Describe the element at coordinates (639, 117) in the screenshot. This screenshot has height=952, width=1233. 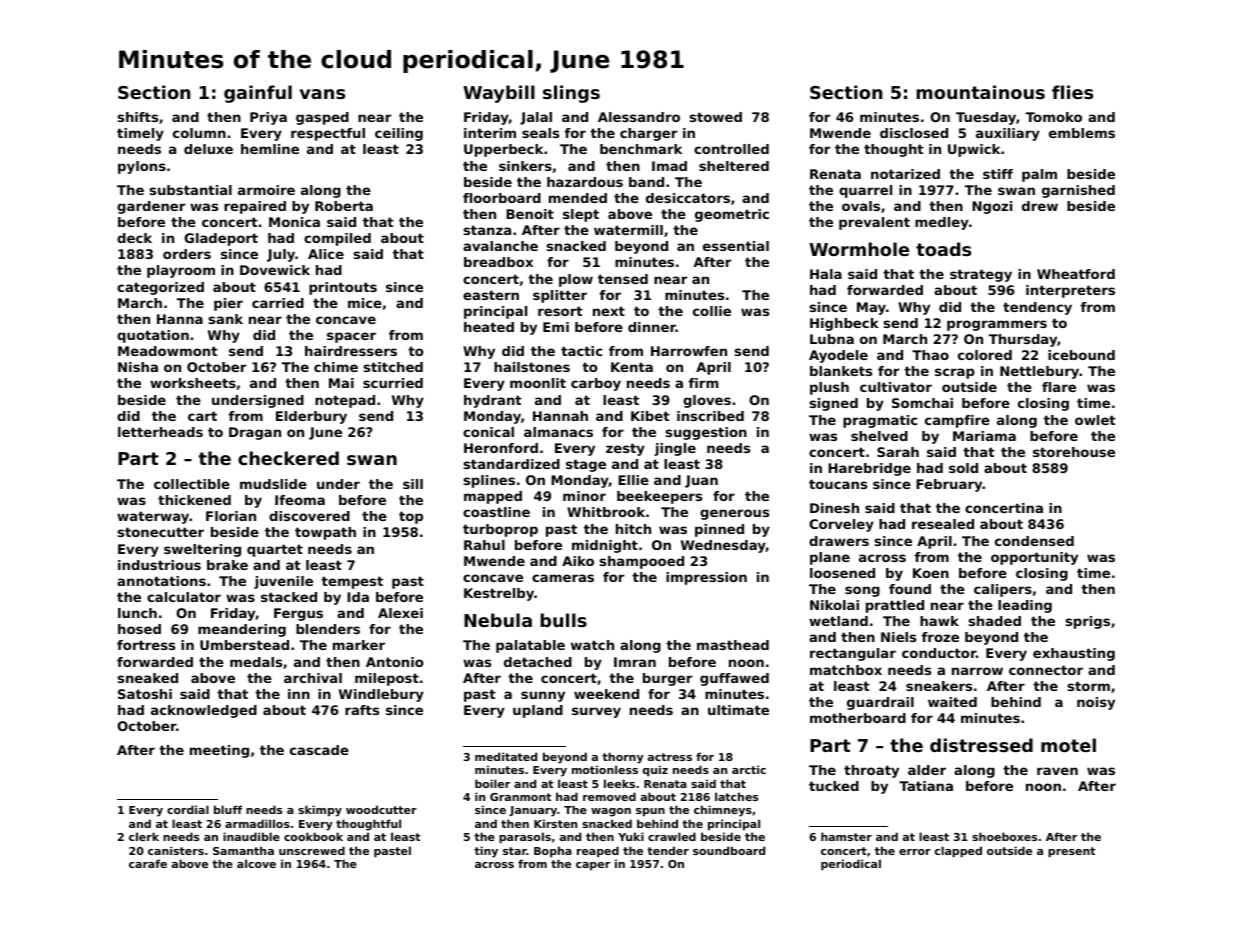
I see `Alessandro` at that location.
